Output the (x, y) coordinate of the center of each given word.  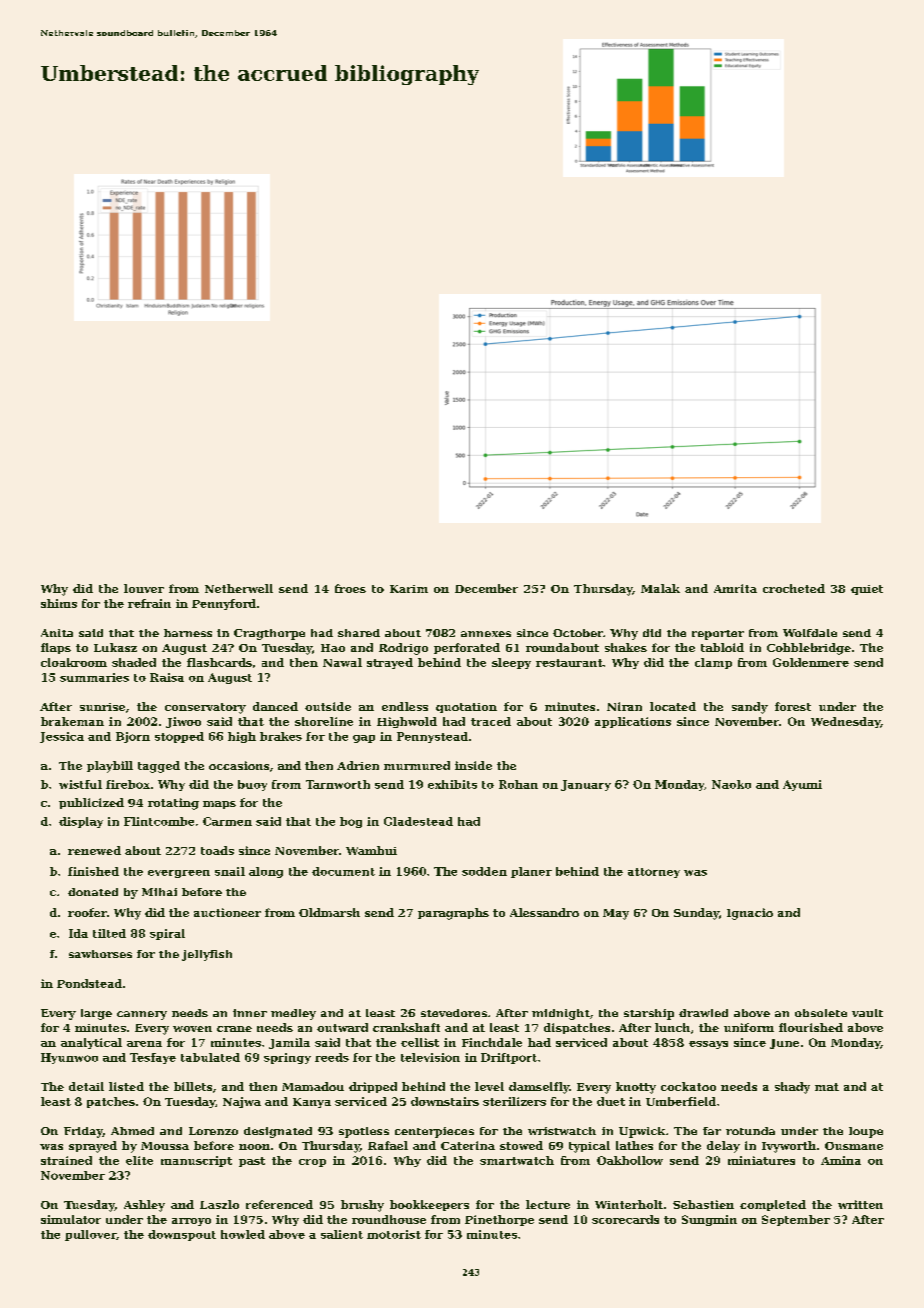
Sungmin (709, 1220)
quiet (867, 590)
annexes (486, 634)
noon (254, 1147)
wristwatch (562, 1131)
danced (275, 706)
